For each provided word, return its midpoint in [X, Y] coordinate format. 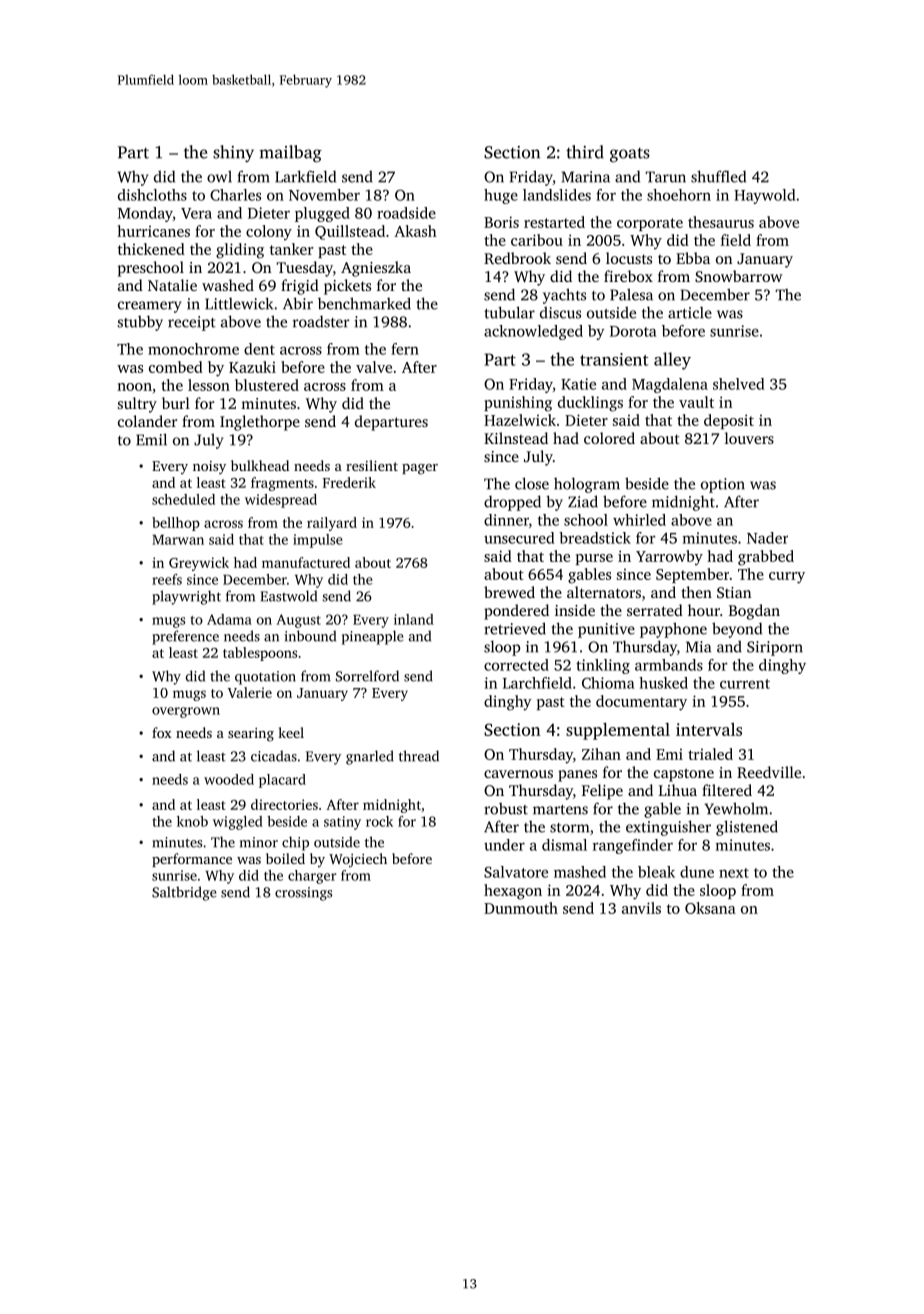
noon [134, 387]
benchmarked [364, 303]
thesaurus [721, 222]
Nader [767, 538]
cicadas [274, 756]
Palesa [631, 294]
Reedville [769, 772]
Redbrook [517, 258]
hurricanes [153, 231]
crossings [303, 894]
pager [420, 469]
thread [419, 756]
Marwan [178, 540]
